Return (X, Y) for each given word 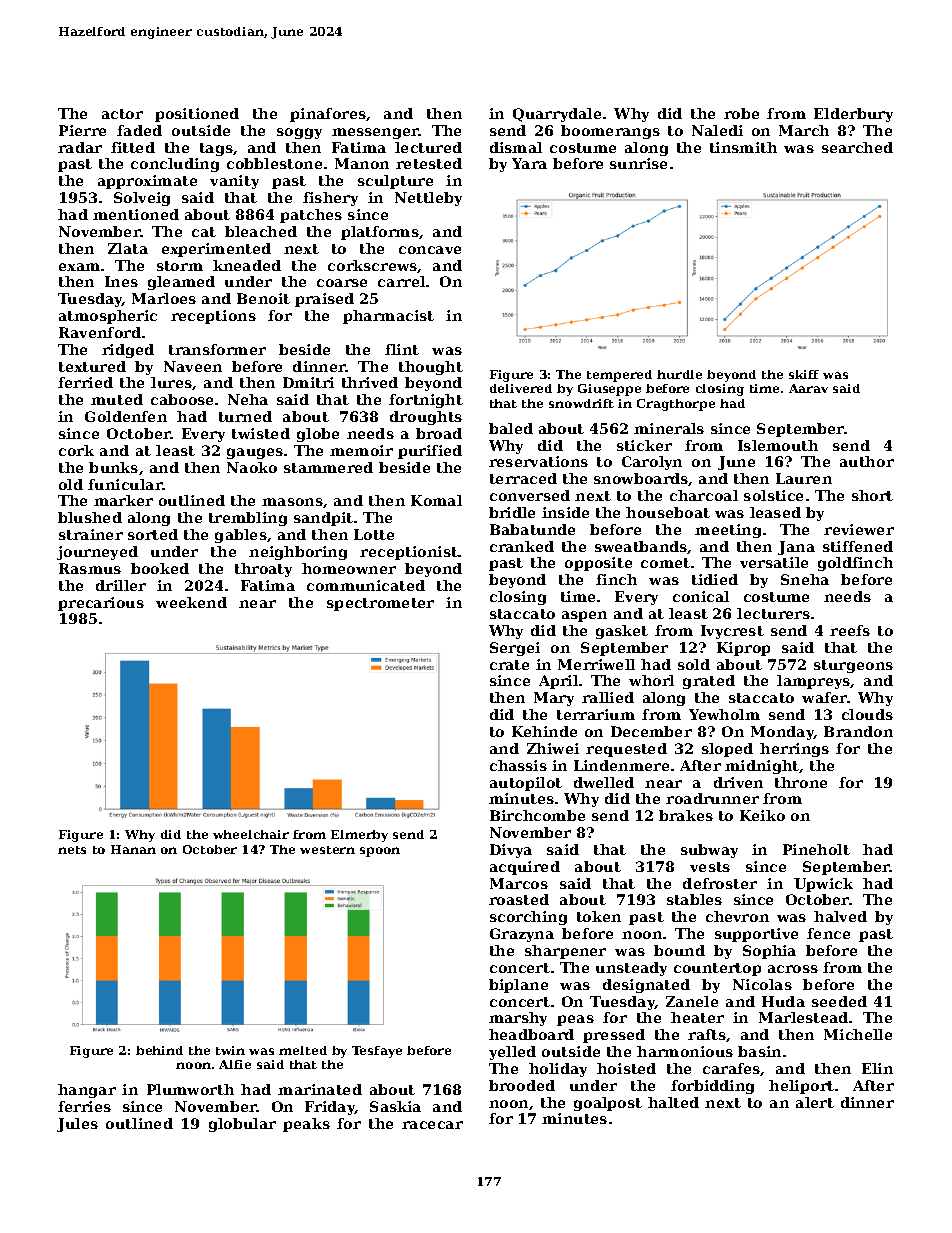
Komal (436, 500)
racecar (432, 1125)
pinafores (328, 115)
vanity (234, 182)
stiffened (858, 546)
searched (857, 147)
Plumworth (190, 1089)
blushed (90, 517)
